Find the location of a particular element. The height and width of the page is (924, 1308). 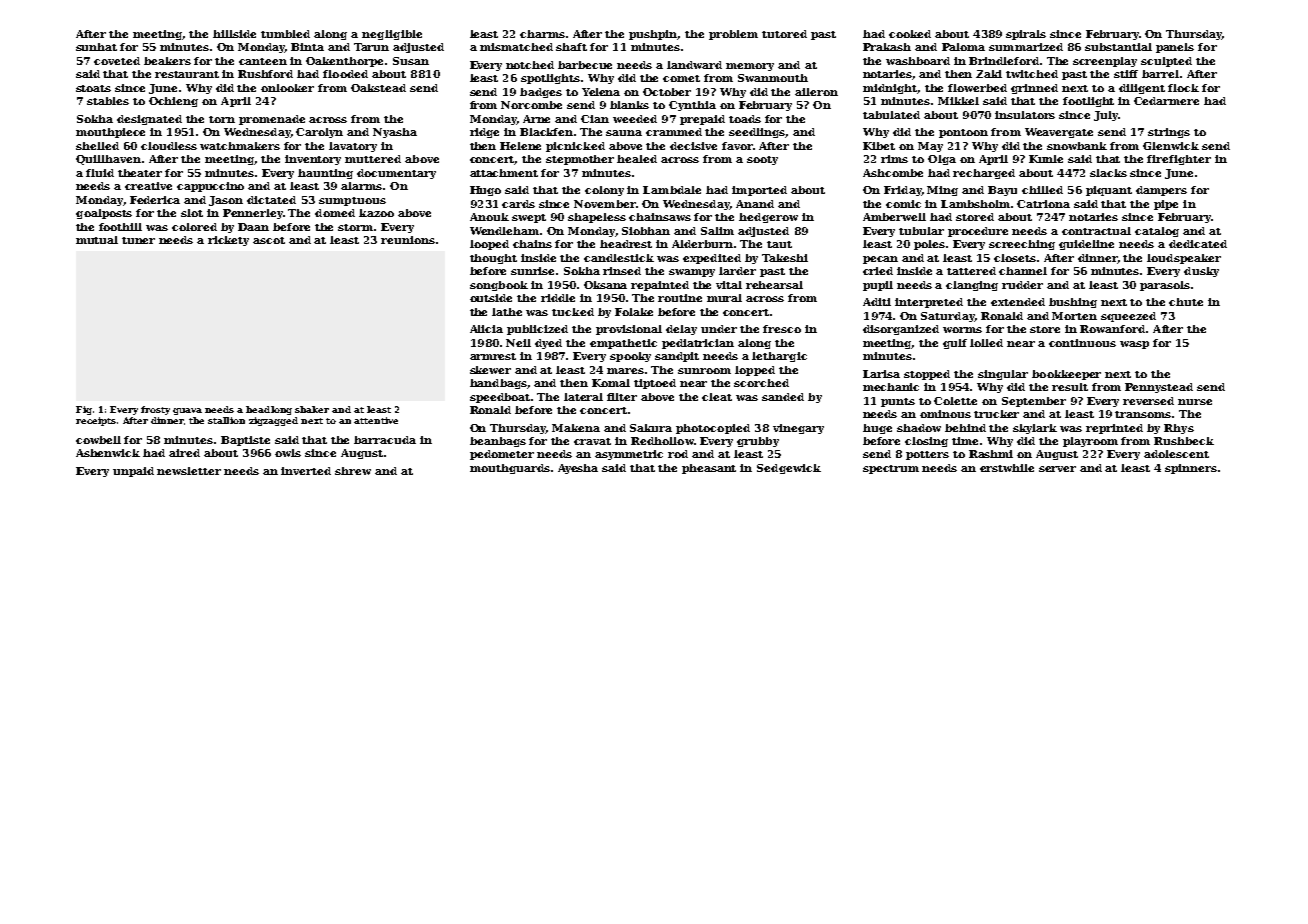

Alicia is located at coordinates (486, 329).
